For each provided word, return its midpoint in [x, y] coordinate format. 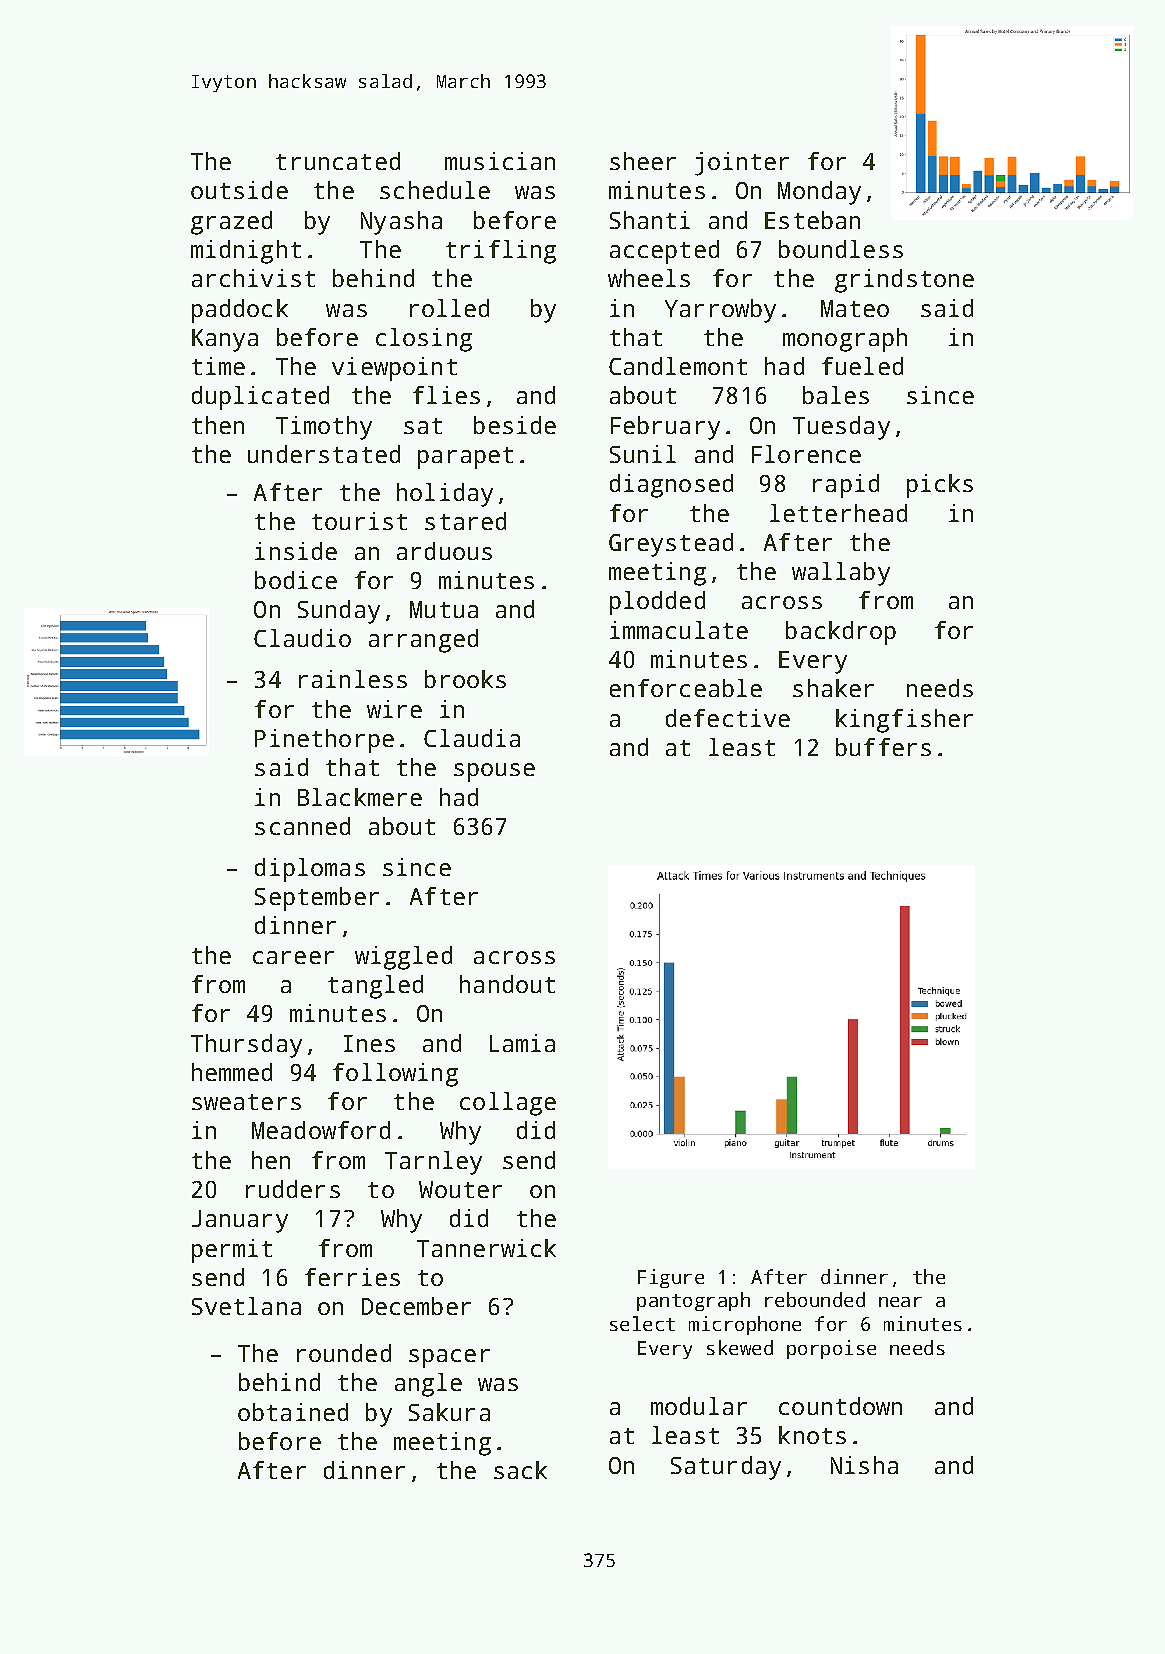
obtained [293, 1412]
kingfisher [904, 721]
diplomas [310, 870]
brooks [465, 679]
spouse [494, 772]
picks [940, 486]
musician [500, 161]
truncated [338, 161]
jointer [742, 164]
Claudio [302, 638]
